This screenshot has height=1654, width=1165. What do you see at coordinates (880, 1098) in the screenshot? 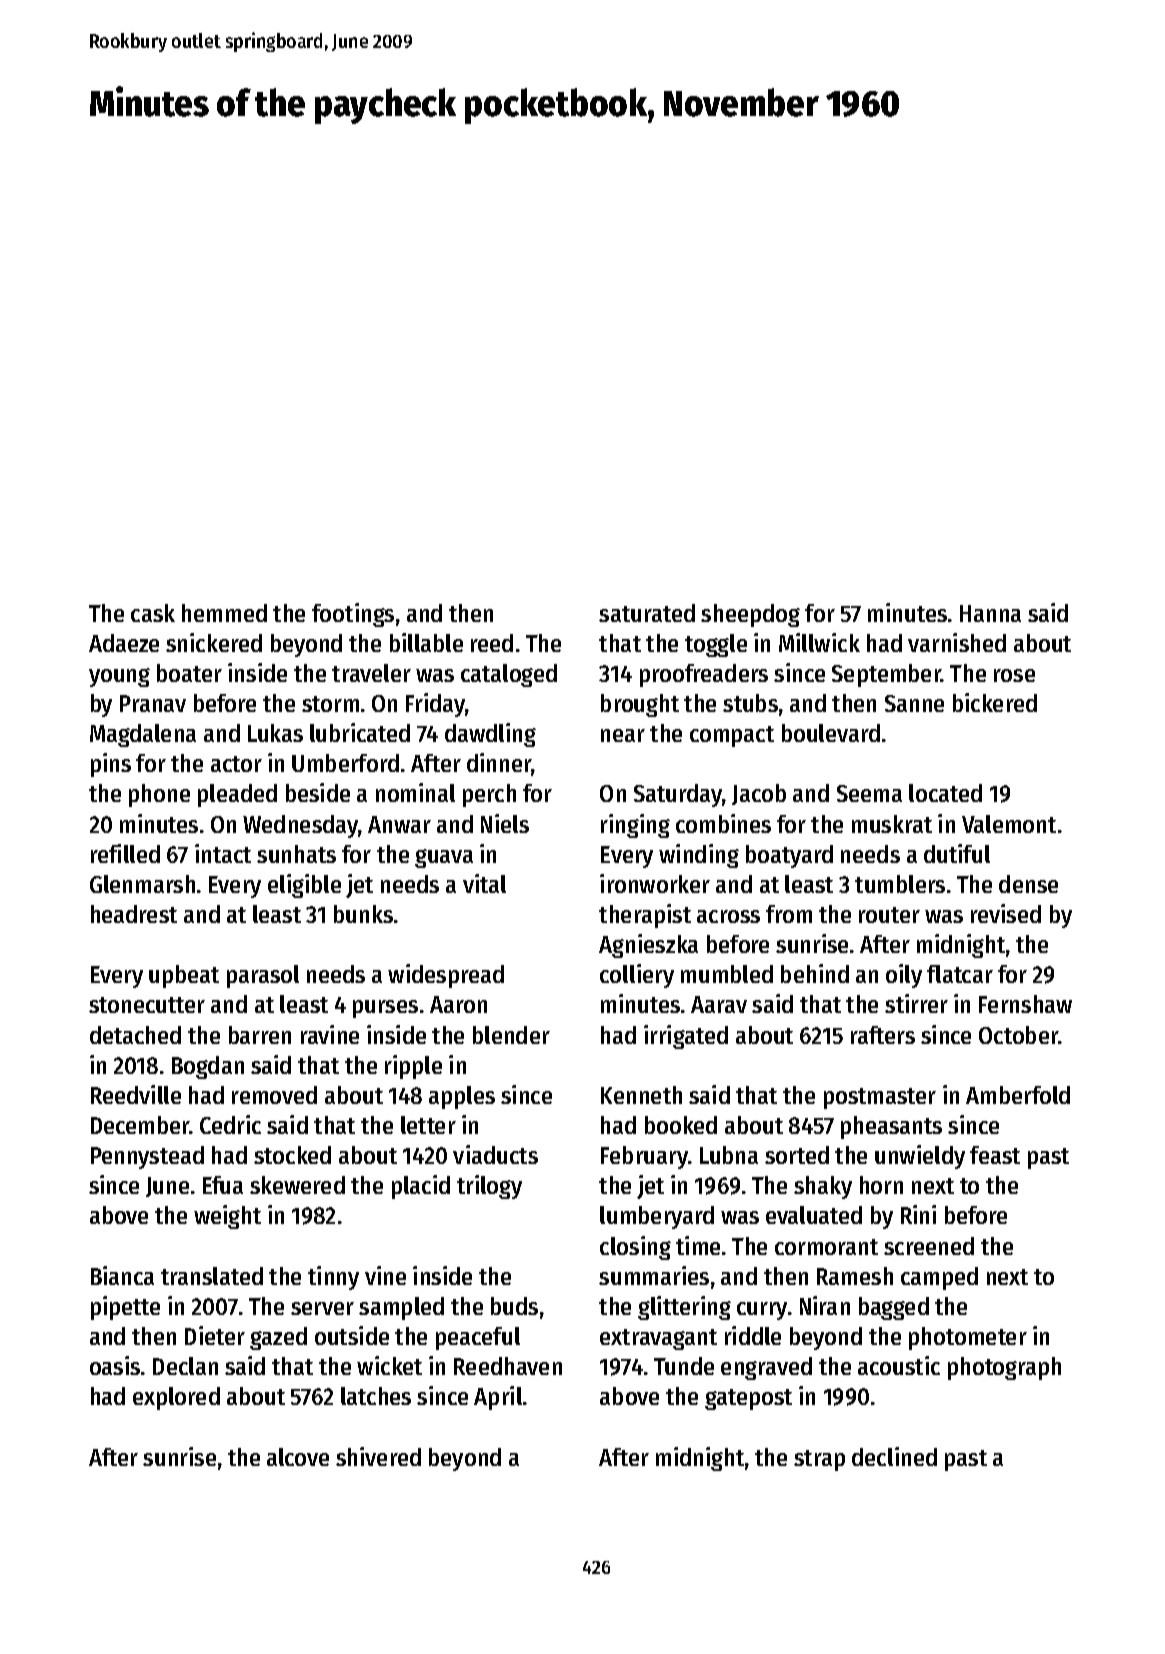
I see `postmaster` at bounding box center [880, 1098].
